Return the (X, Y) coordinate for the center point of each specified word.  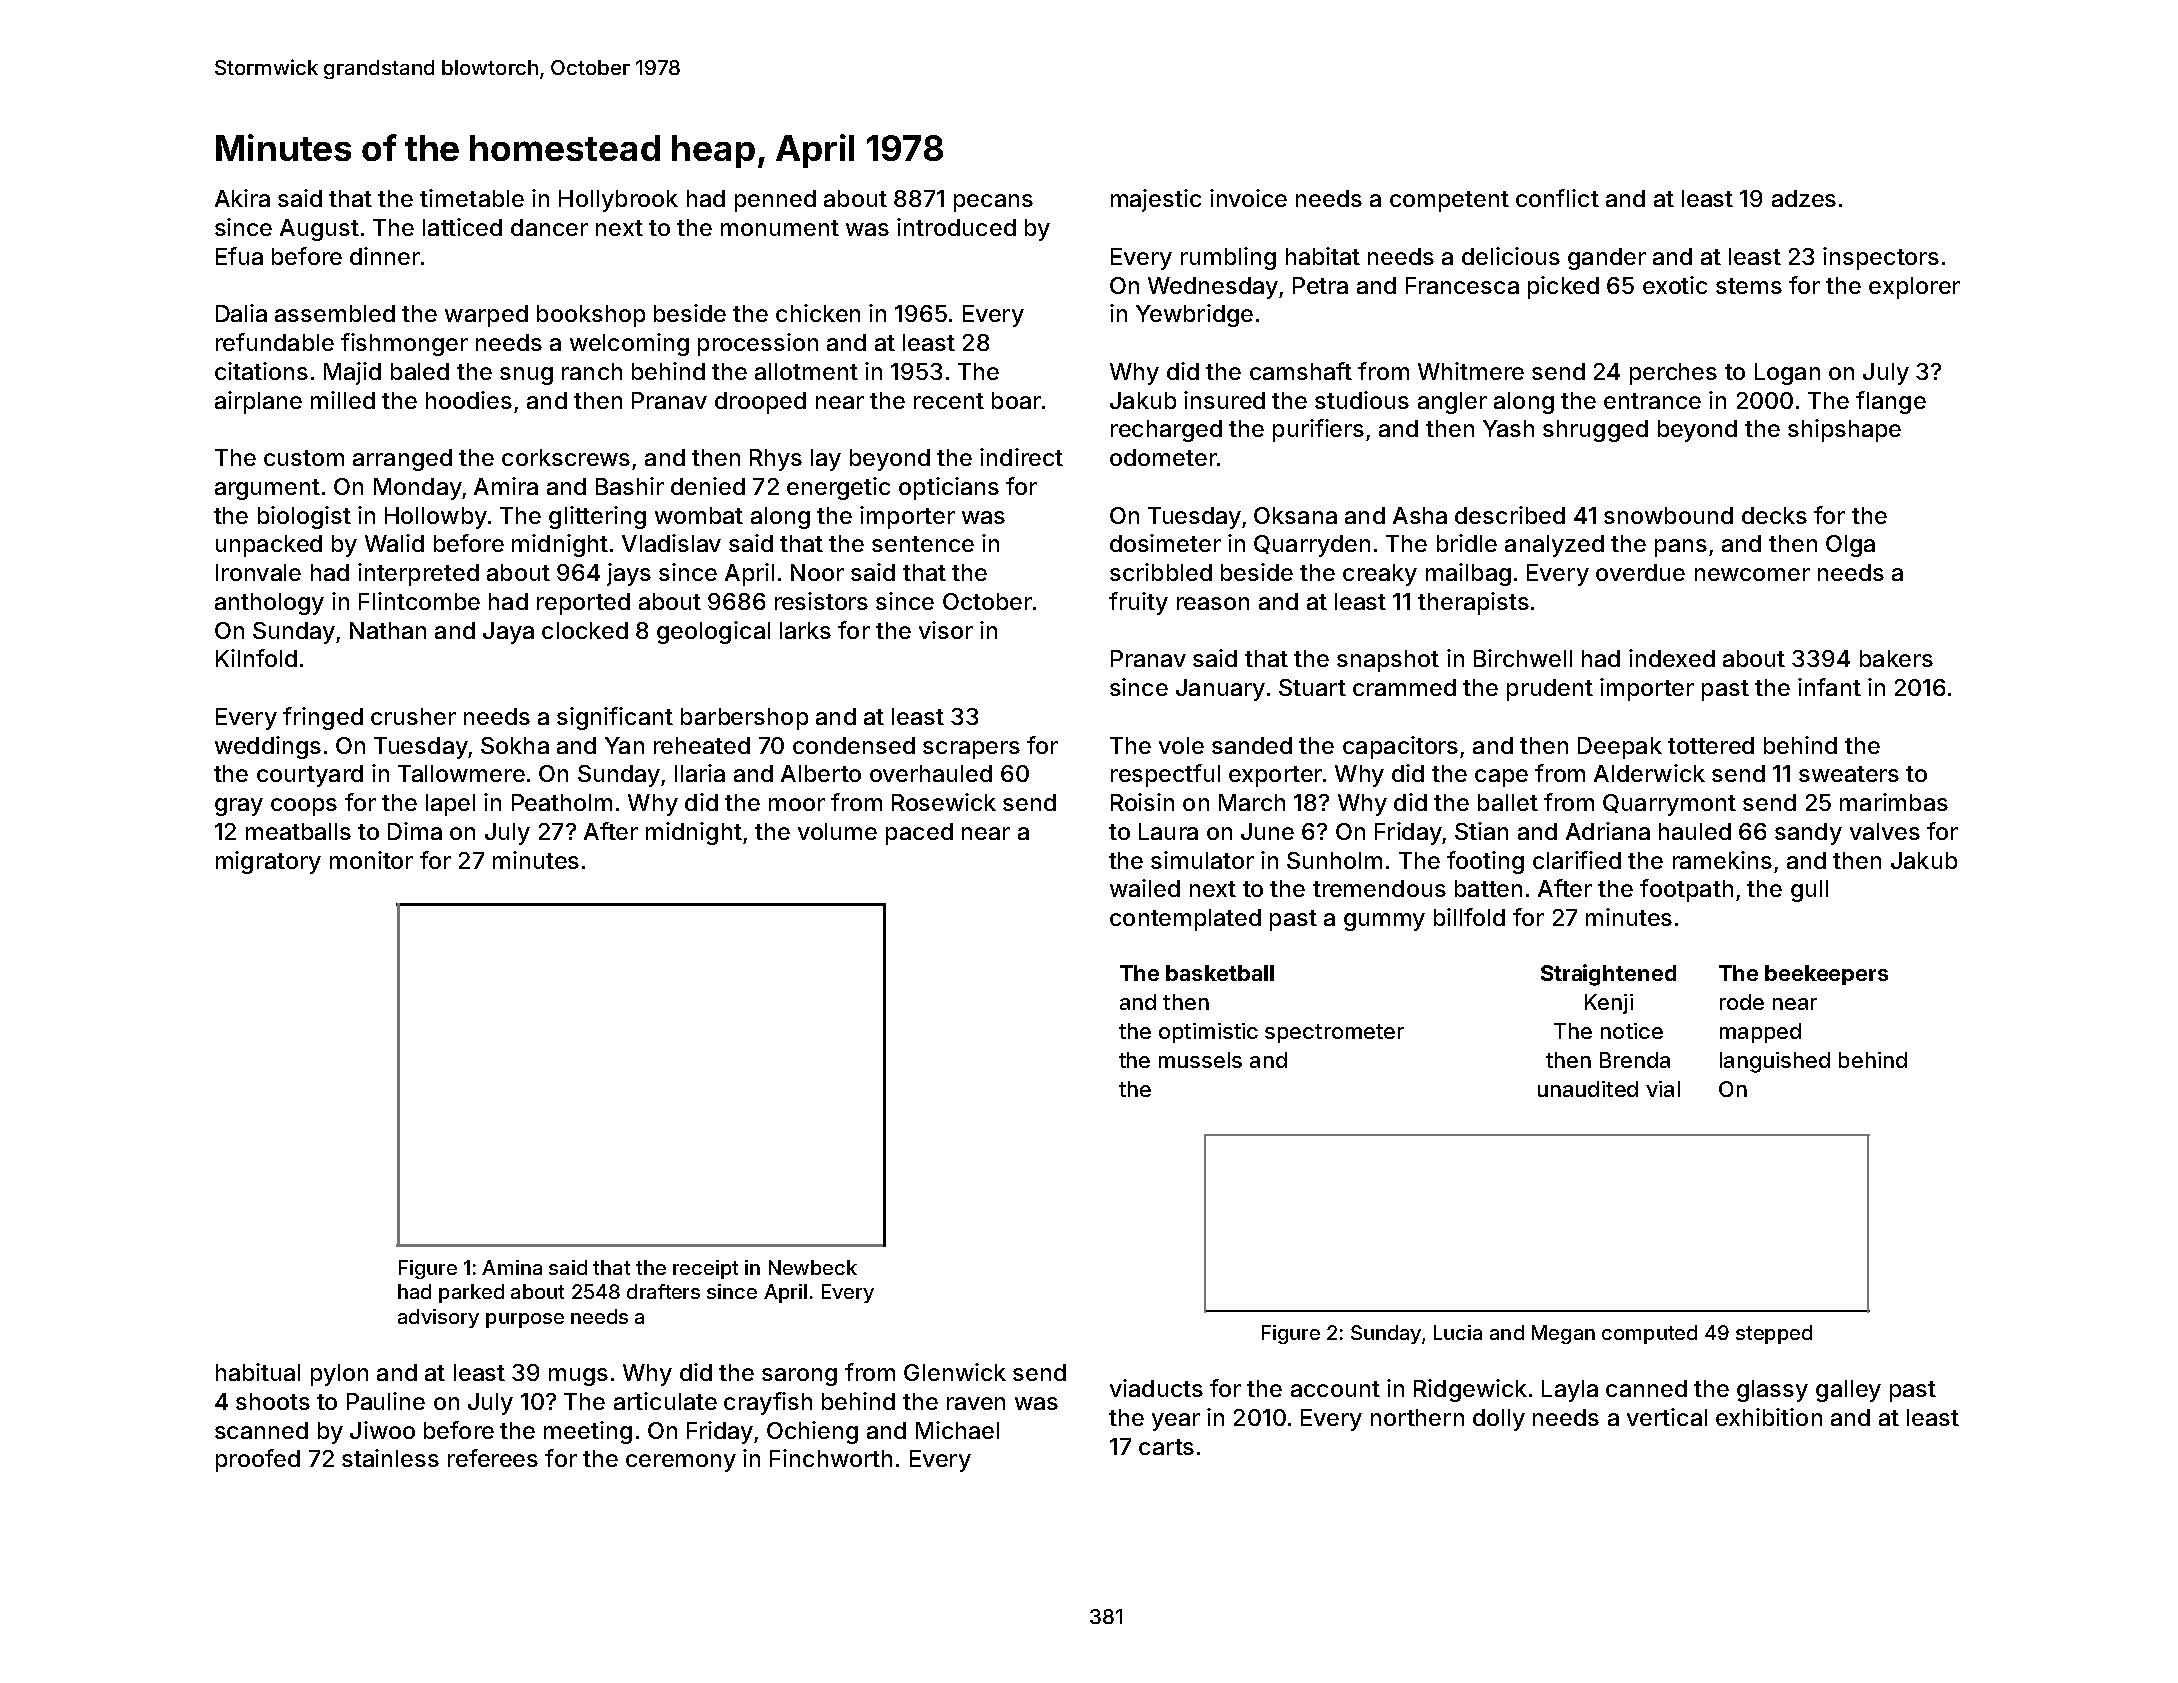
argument (267, 489)
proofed (258, 1460)
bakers (1896, 658)
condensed (854, 745)
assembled (335, 313)
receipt (705, 1269)
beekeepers (1826, 975)
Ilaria (700, 773)
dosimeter (1165, 543)
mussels (1200, 1060)
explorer (1914, 288)
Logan (1787, 374)
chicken (818, 313)
